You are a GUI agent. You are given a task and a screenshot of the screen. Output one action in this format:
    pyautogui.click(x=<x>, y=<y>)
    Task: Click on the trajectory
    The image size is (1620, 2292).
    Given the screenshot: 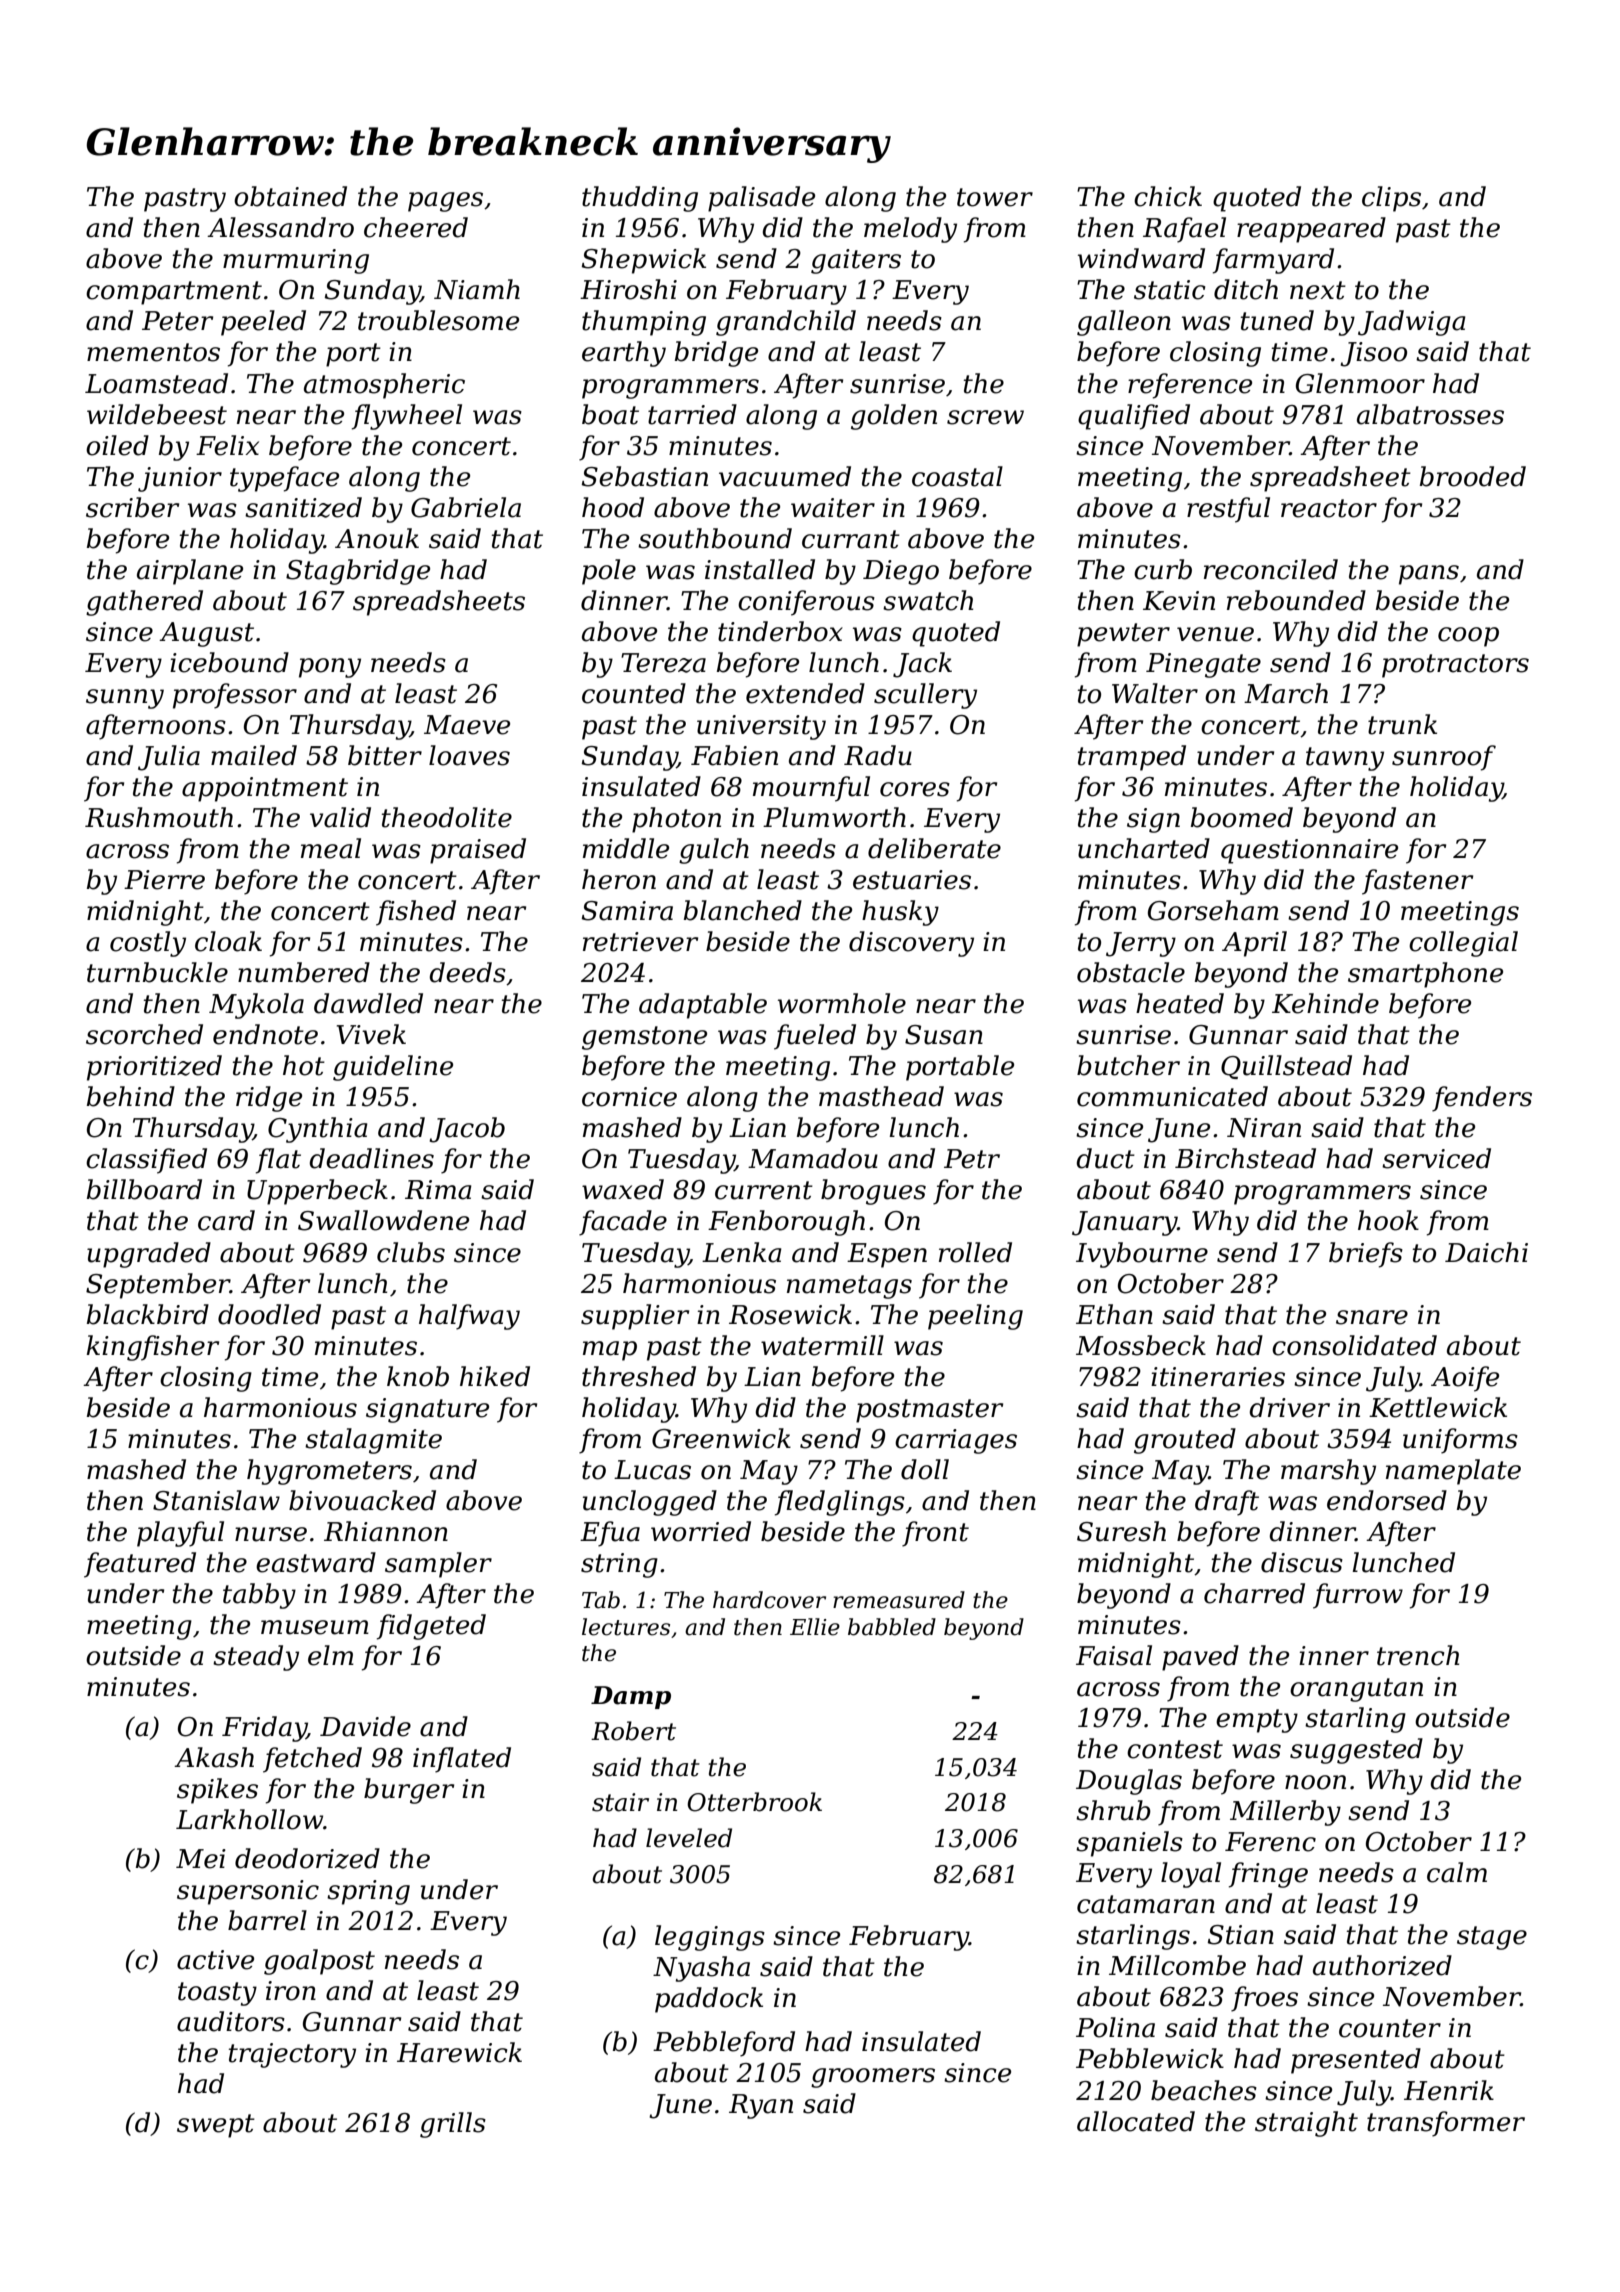 What is the action you would take?
    pyautogui.click(x=292, y=2055)
